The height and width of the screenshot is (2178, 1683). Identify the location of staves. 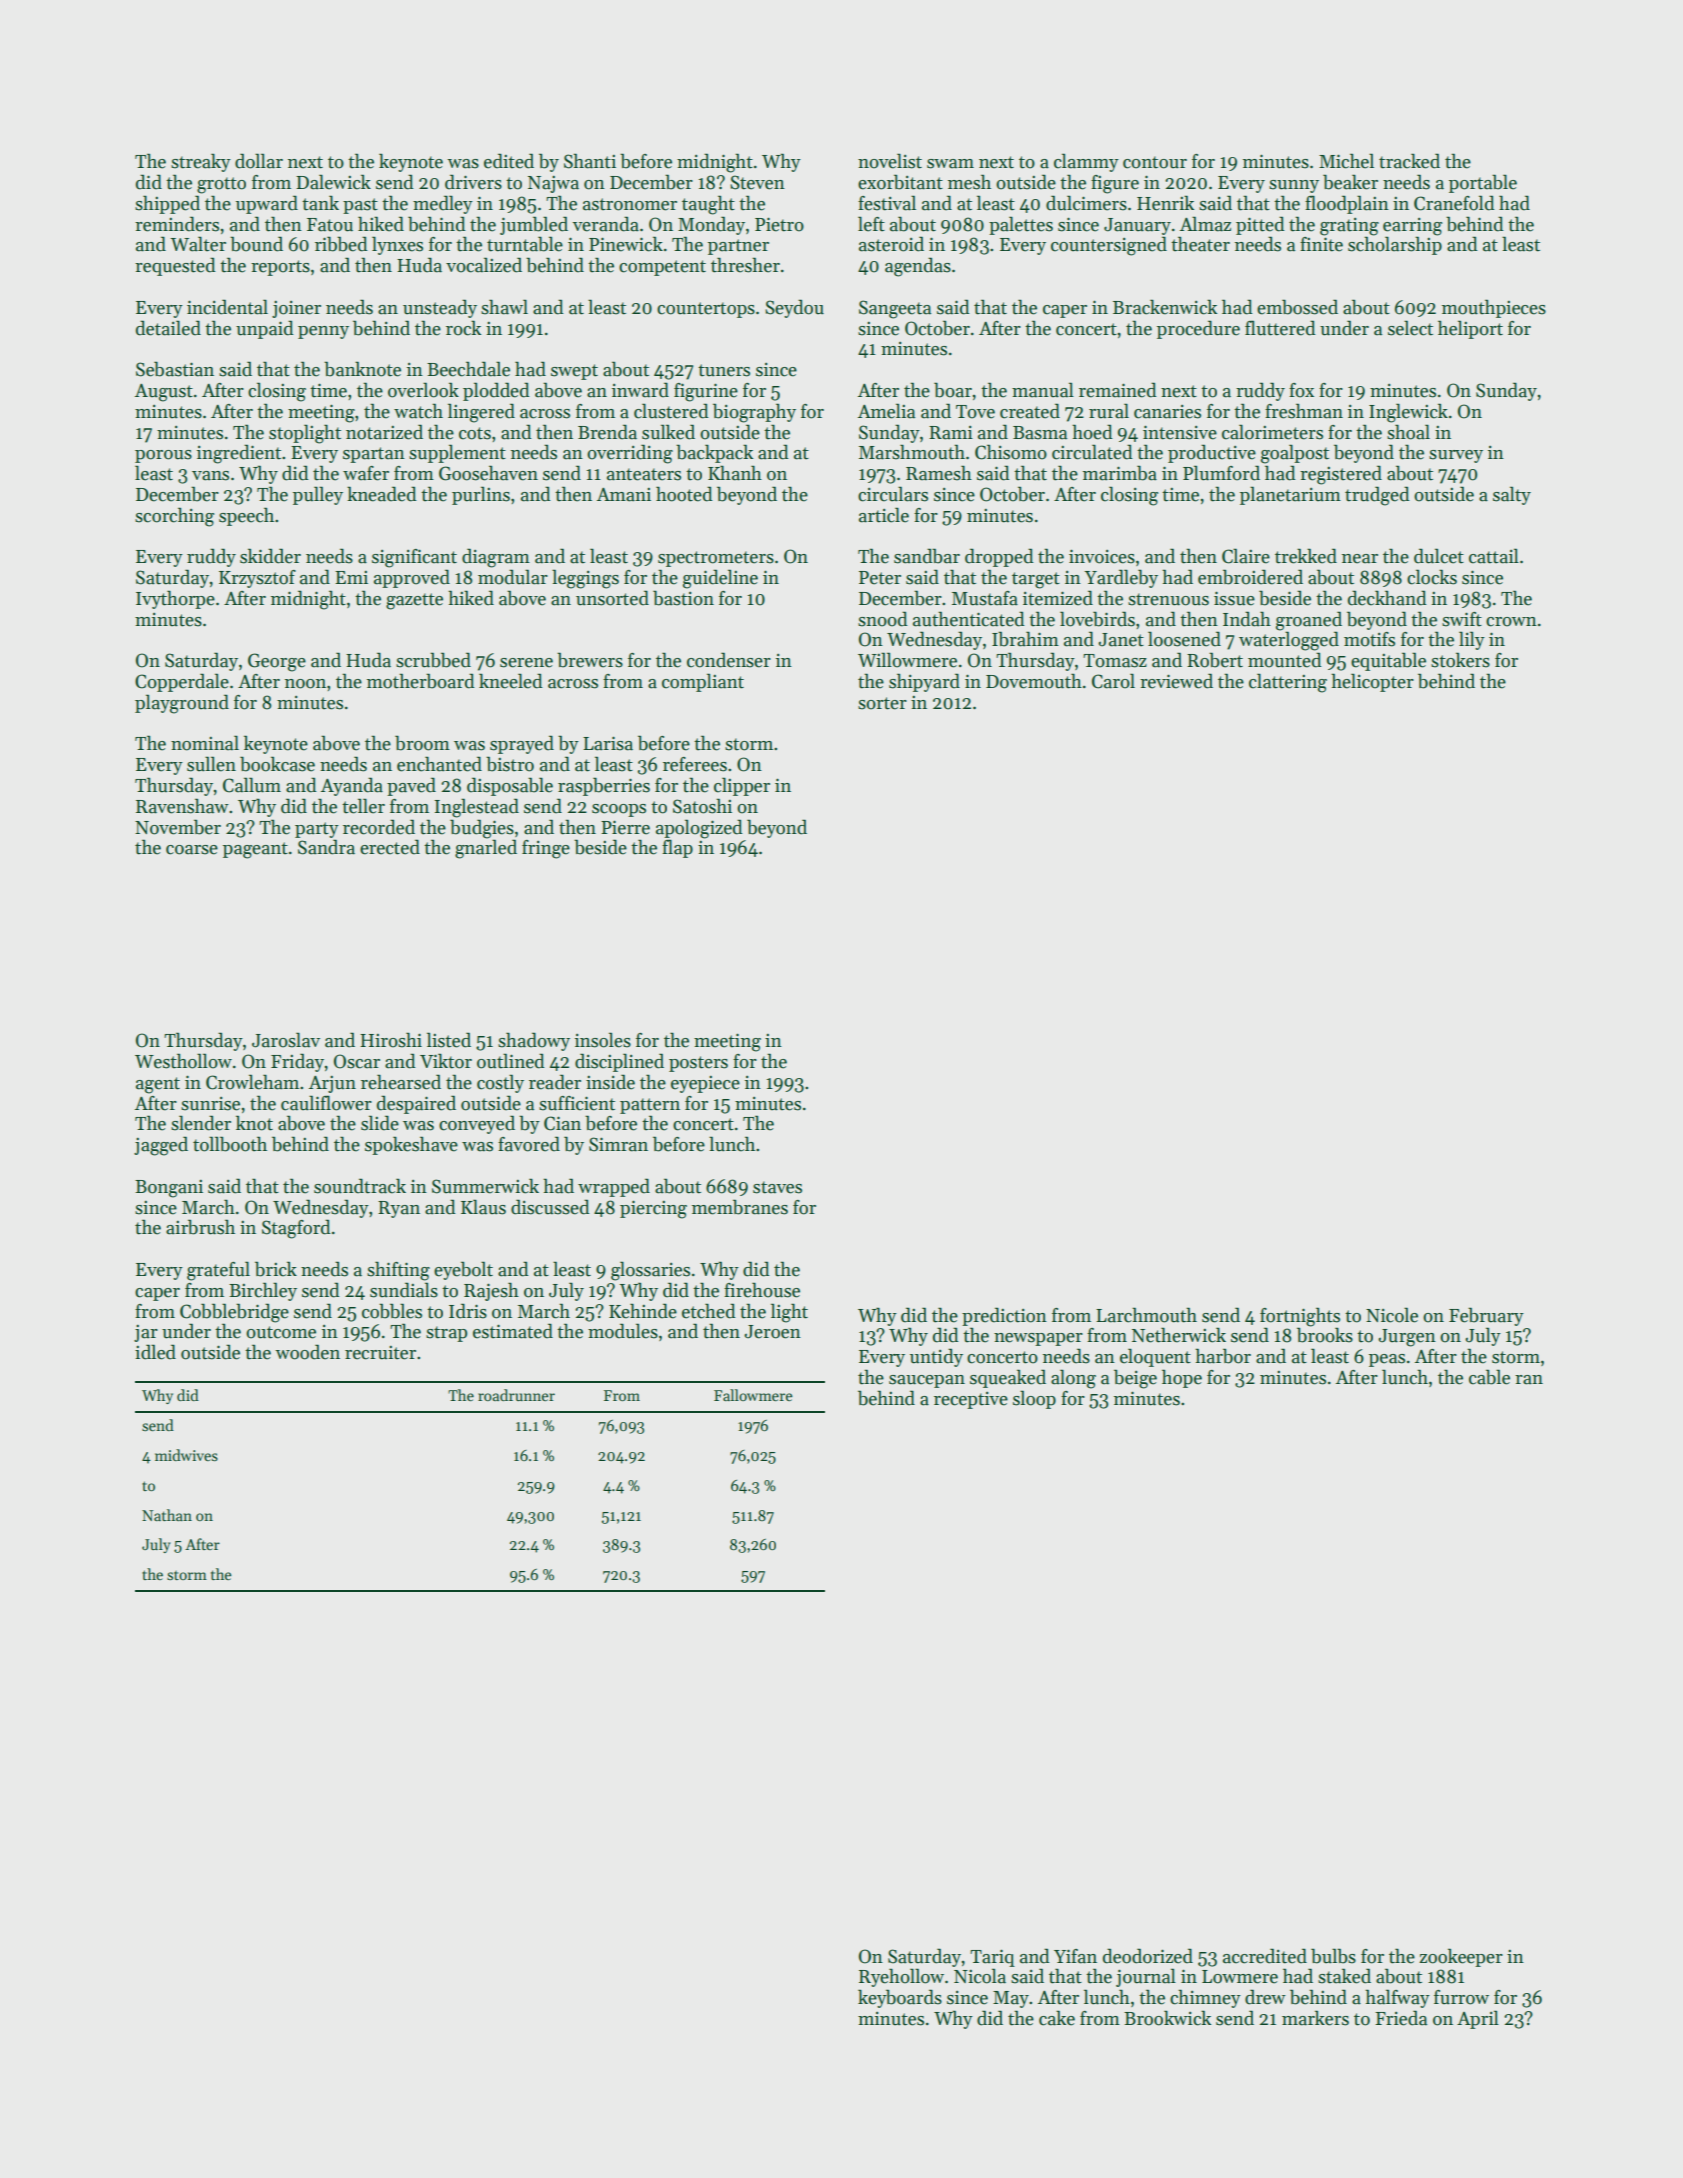
(777, 1187).
